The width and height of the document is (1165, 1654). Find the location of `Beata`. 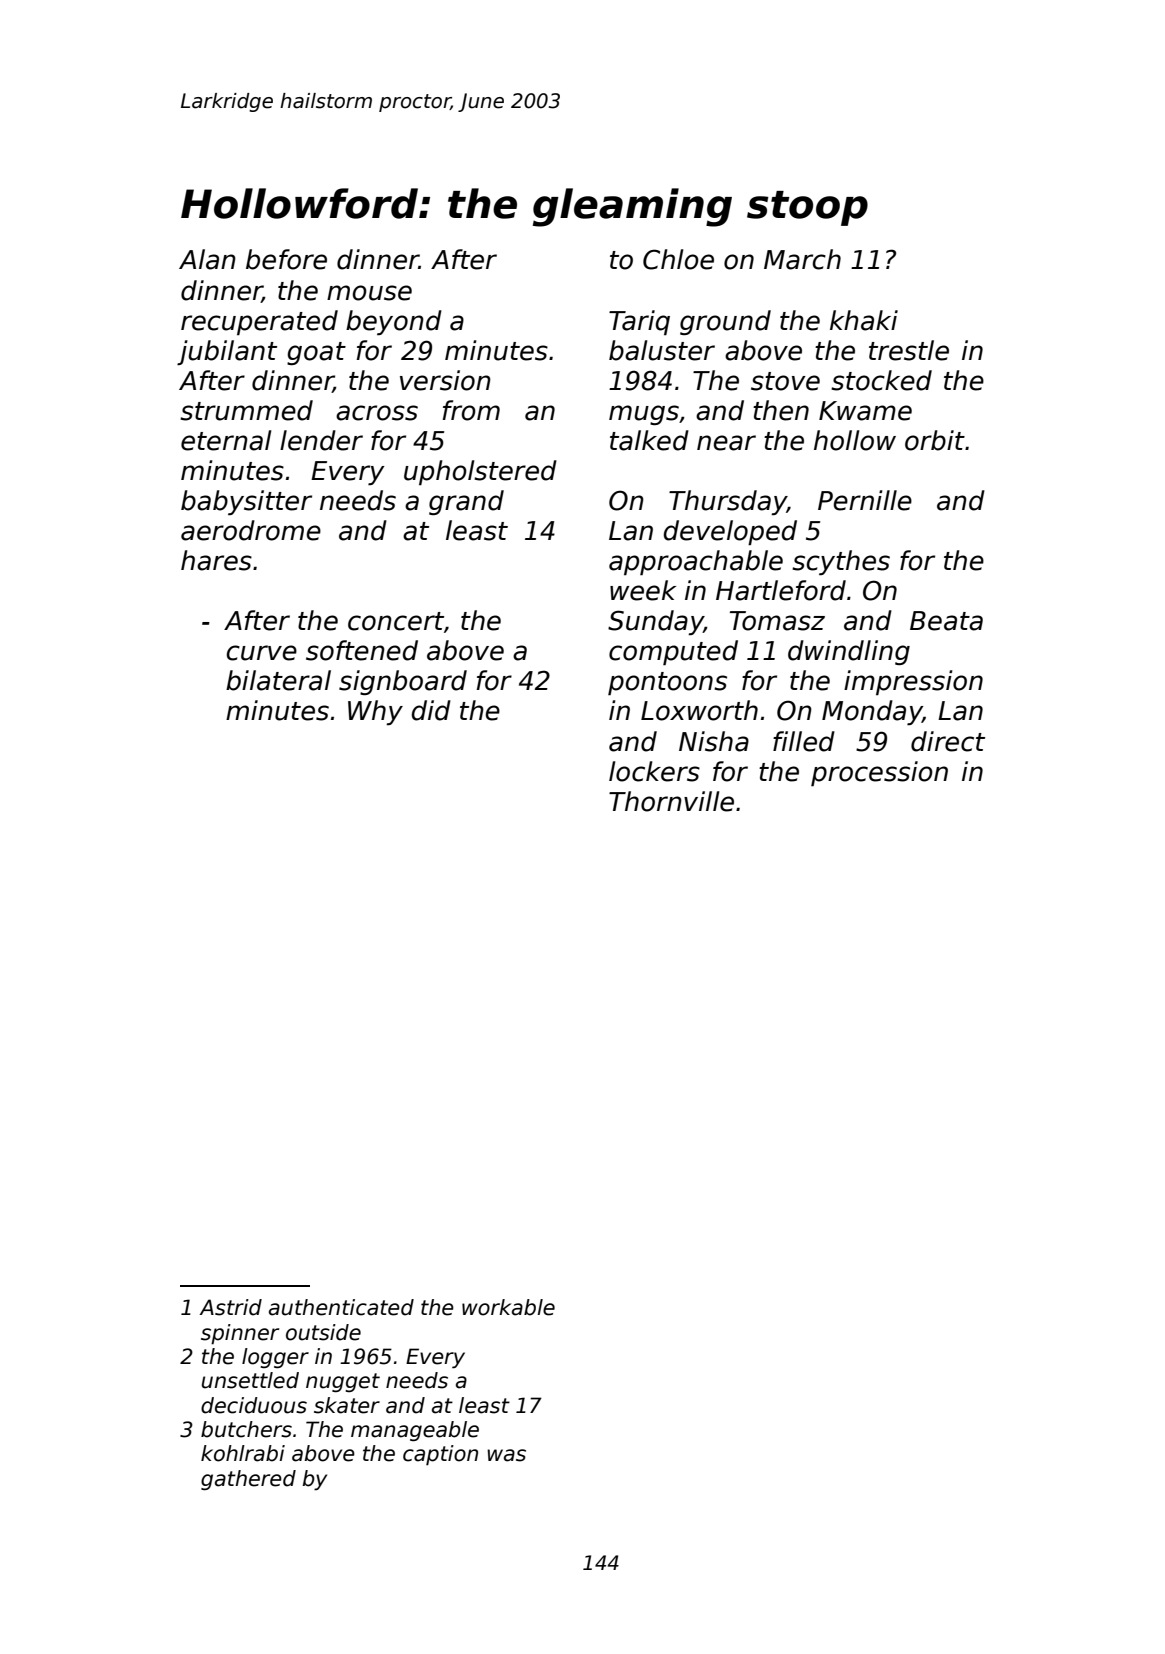

Beata is located at coordinates (946, 621).
